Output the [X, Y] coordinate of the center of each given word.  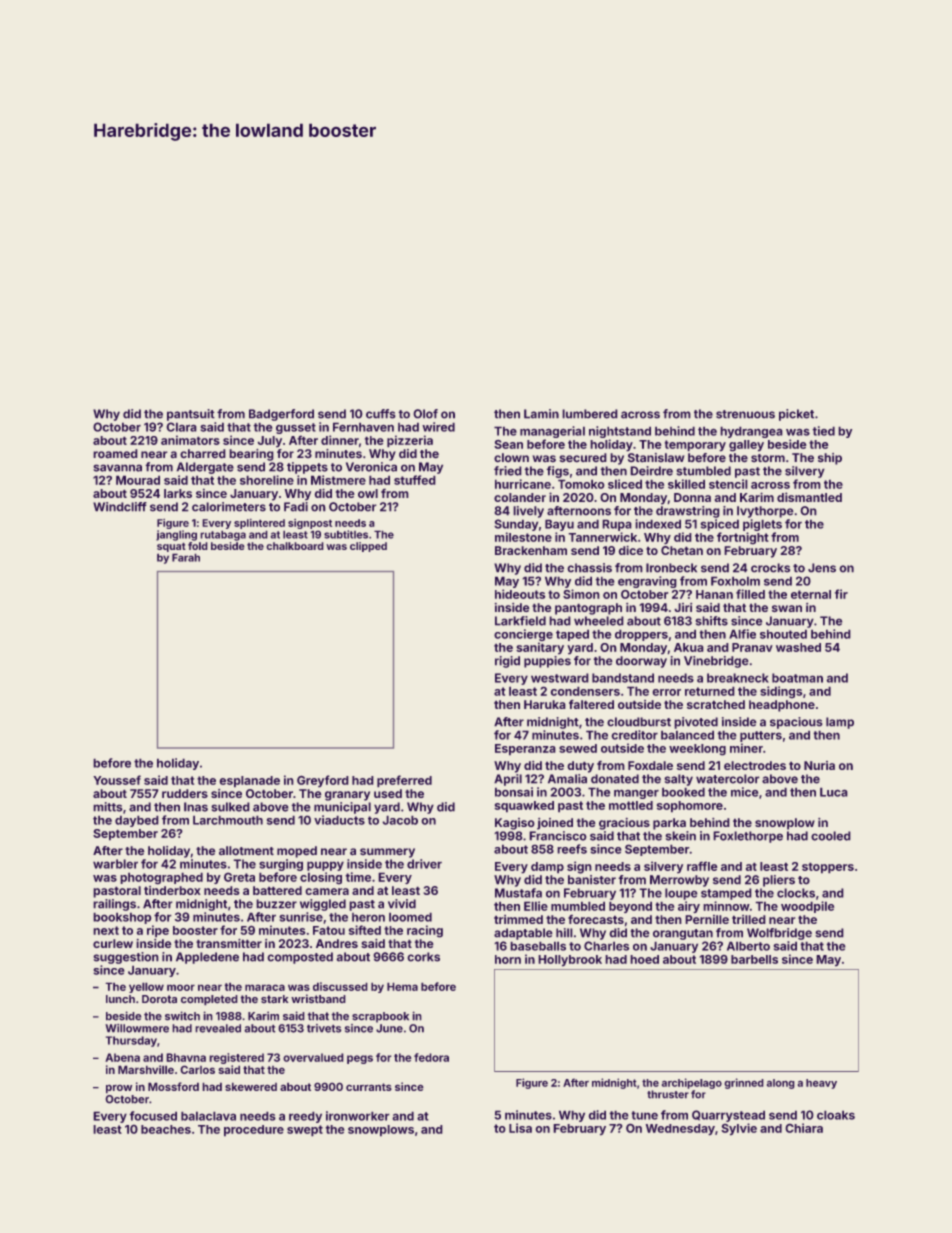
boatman [797, 678]
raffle [702, 866]
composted [300, 958]
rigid [507, 662]
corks [423, 957]
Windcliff [120, 507]
